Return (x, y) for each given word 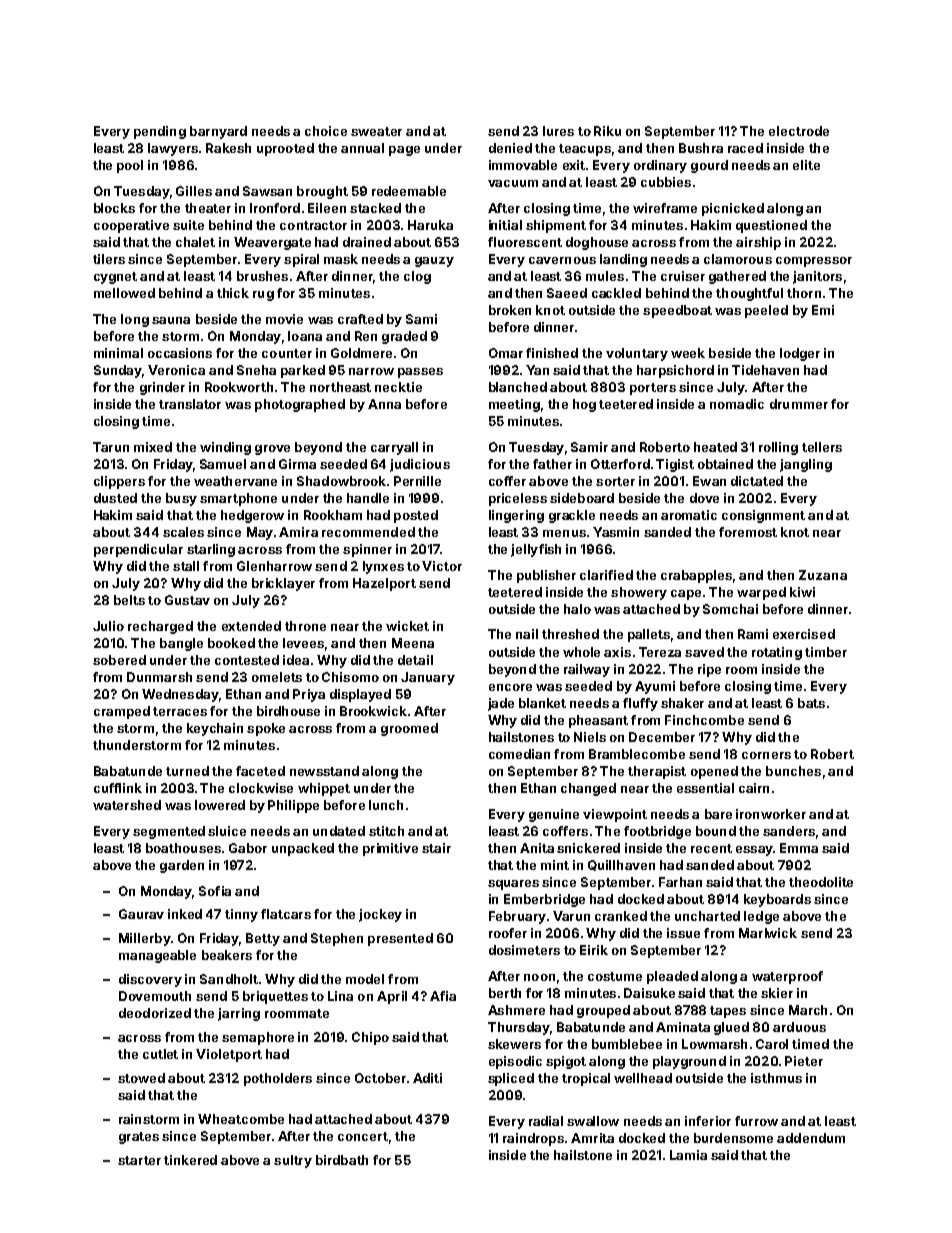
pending (160, 132)
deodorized (155, 1013)
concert (363, 1136)
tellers (822, 447)
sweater (376, 131)
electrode (799, 131)
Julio (108, 626)
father (552, 464)
